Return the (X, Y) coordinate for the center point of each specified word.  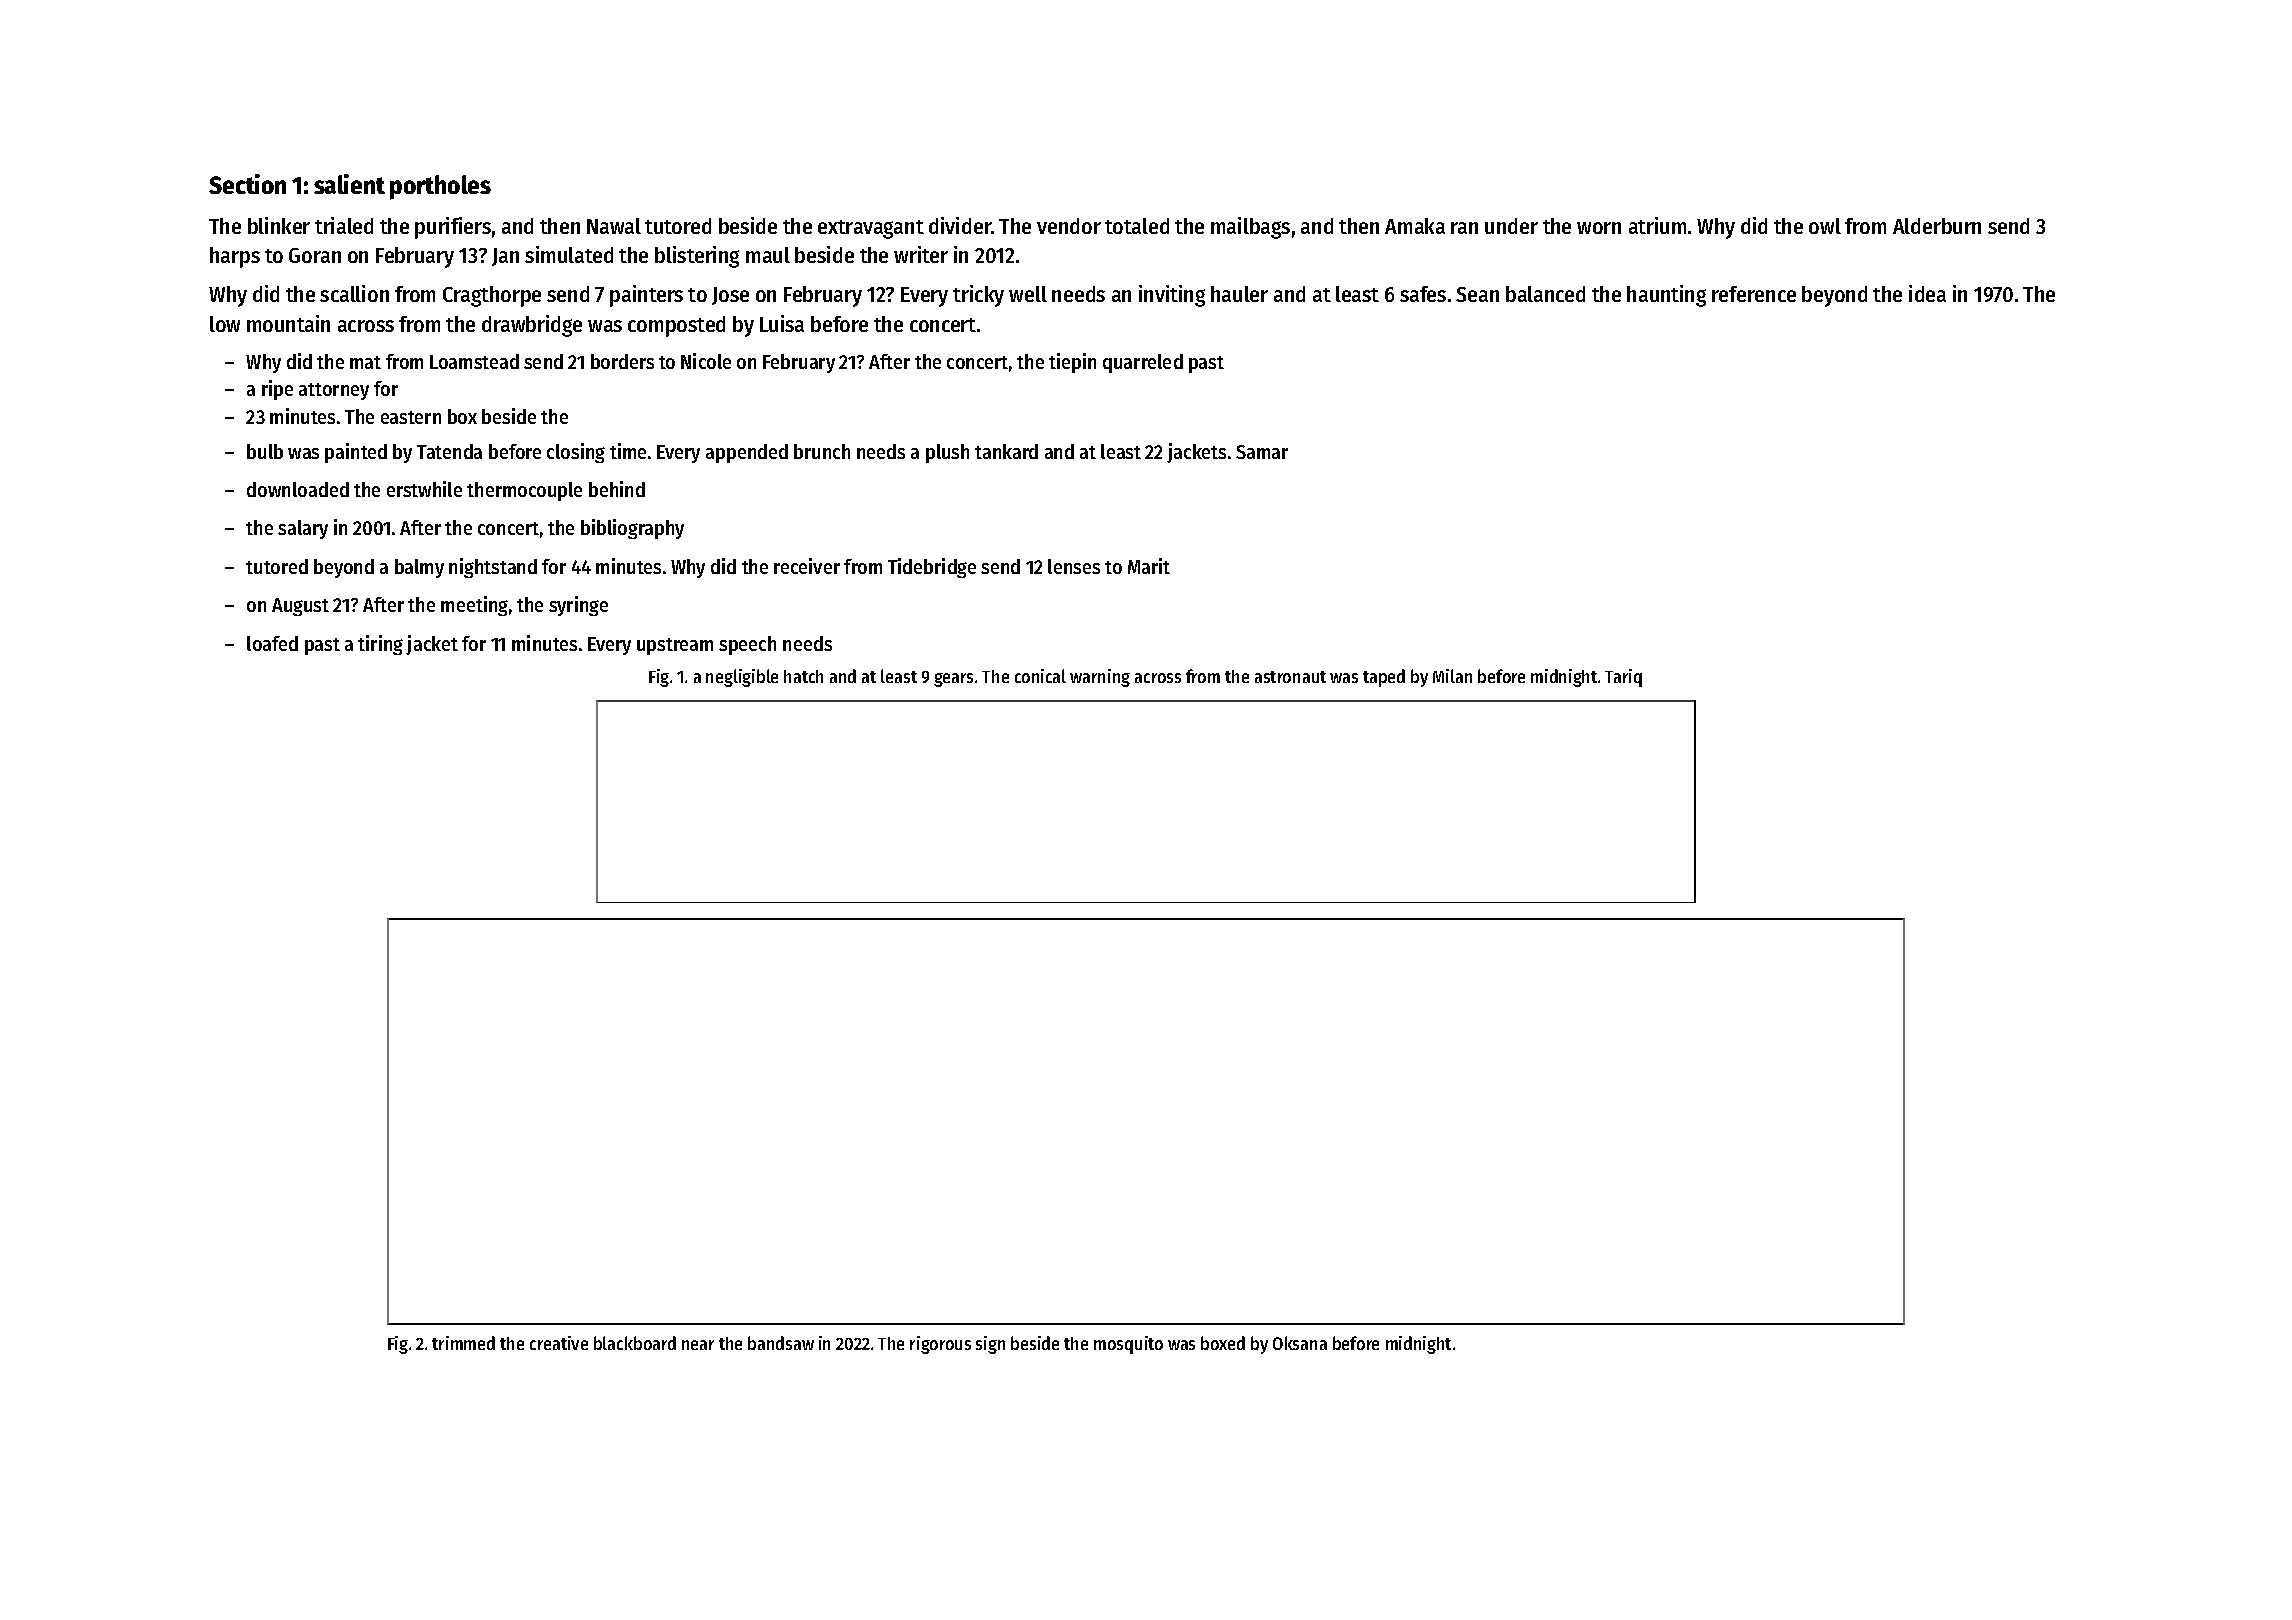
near (698, 1345)
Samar (1262, 452)
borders (622, 361)
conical (1040, 676)
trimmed (463, 1343)
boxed (1223, 1343)
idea (1927, 293)
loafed (272, 643)
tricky (978, 296)
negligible (742, 678)
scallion (354, 293)
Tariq (1623, 678)
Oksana (1300, 1343)
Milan (1452, 676)
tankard (1006, 451)
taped (1384, 678)
